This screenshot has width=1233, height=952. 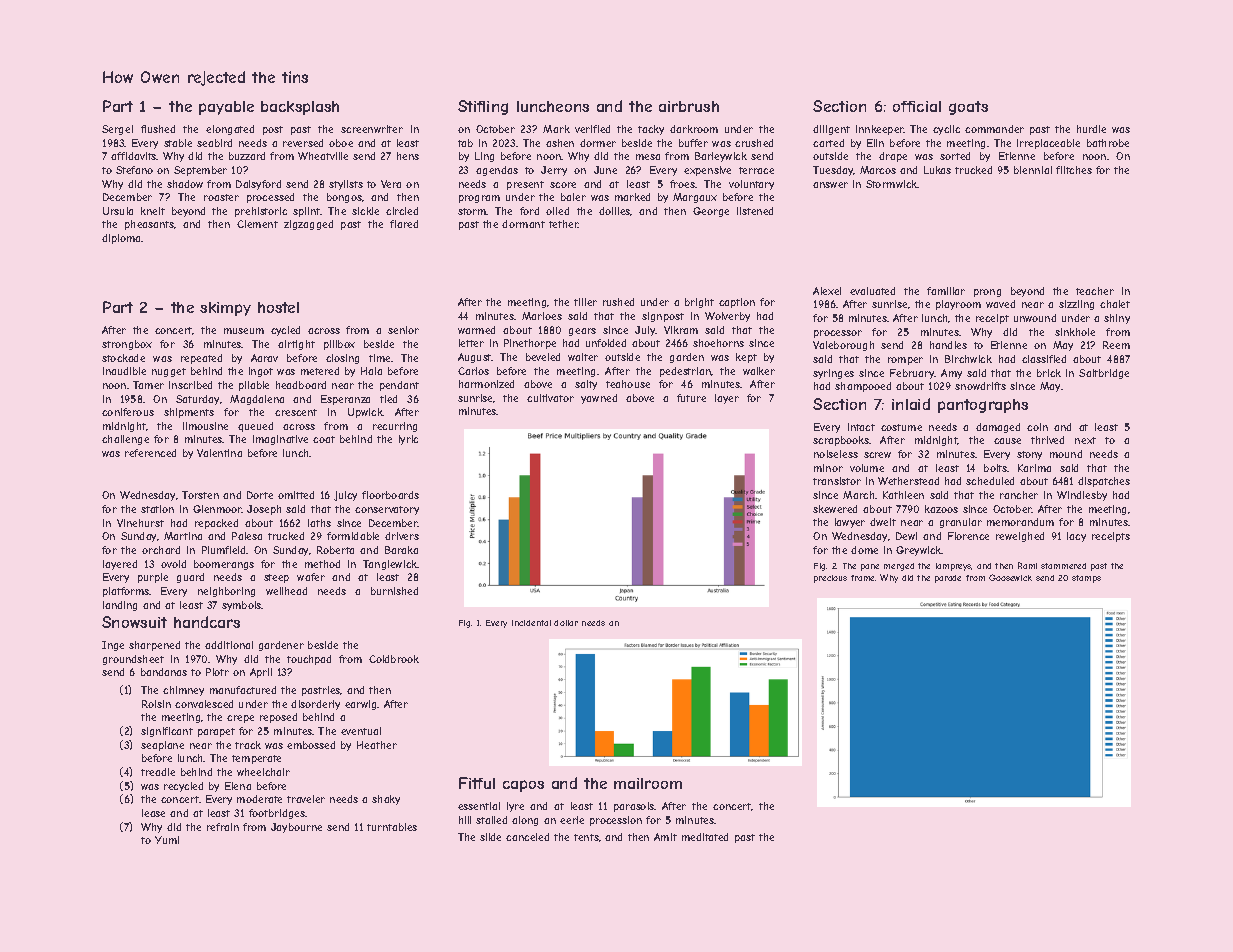 What do you see at coordinates (1091, 129) in the screenshot?
I see `hurdle` at bounding box center [1091, 129].
